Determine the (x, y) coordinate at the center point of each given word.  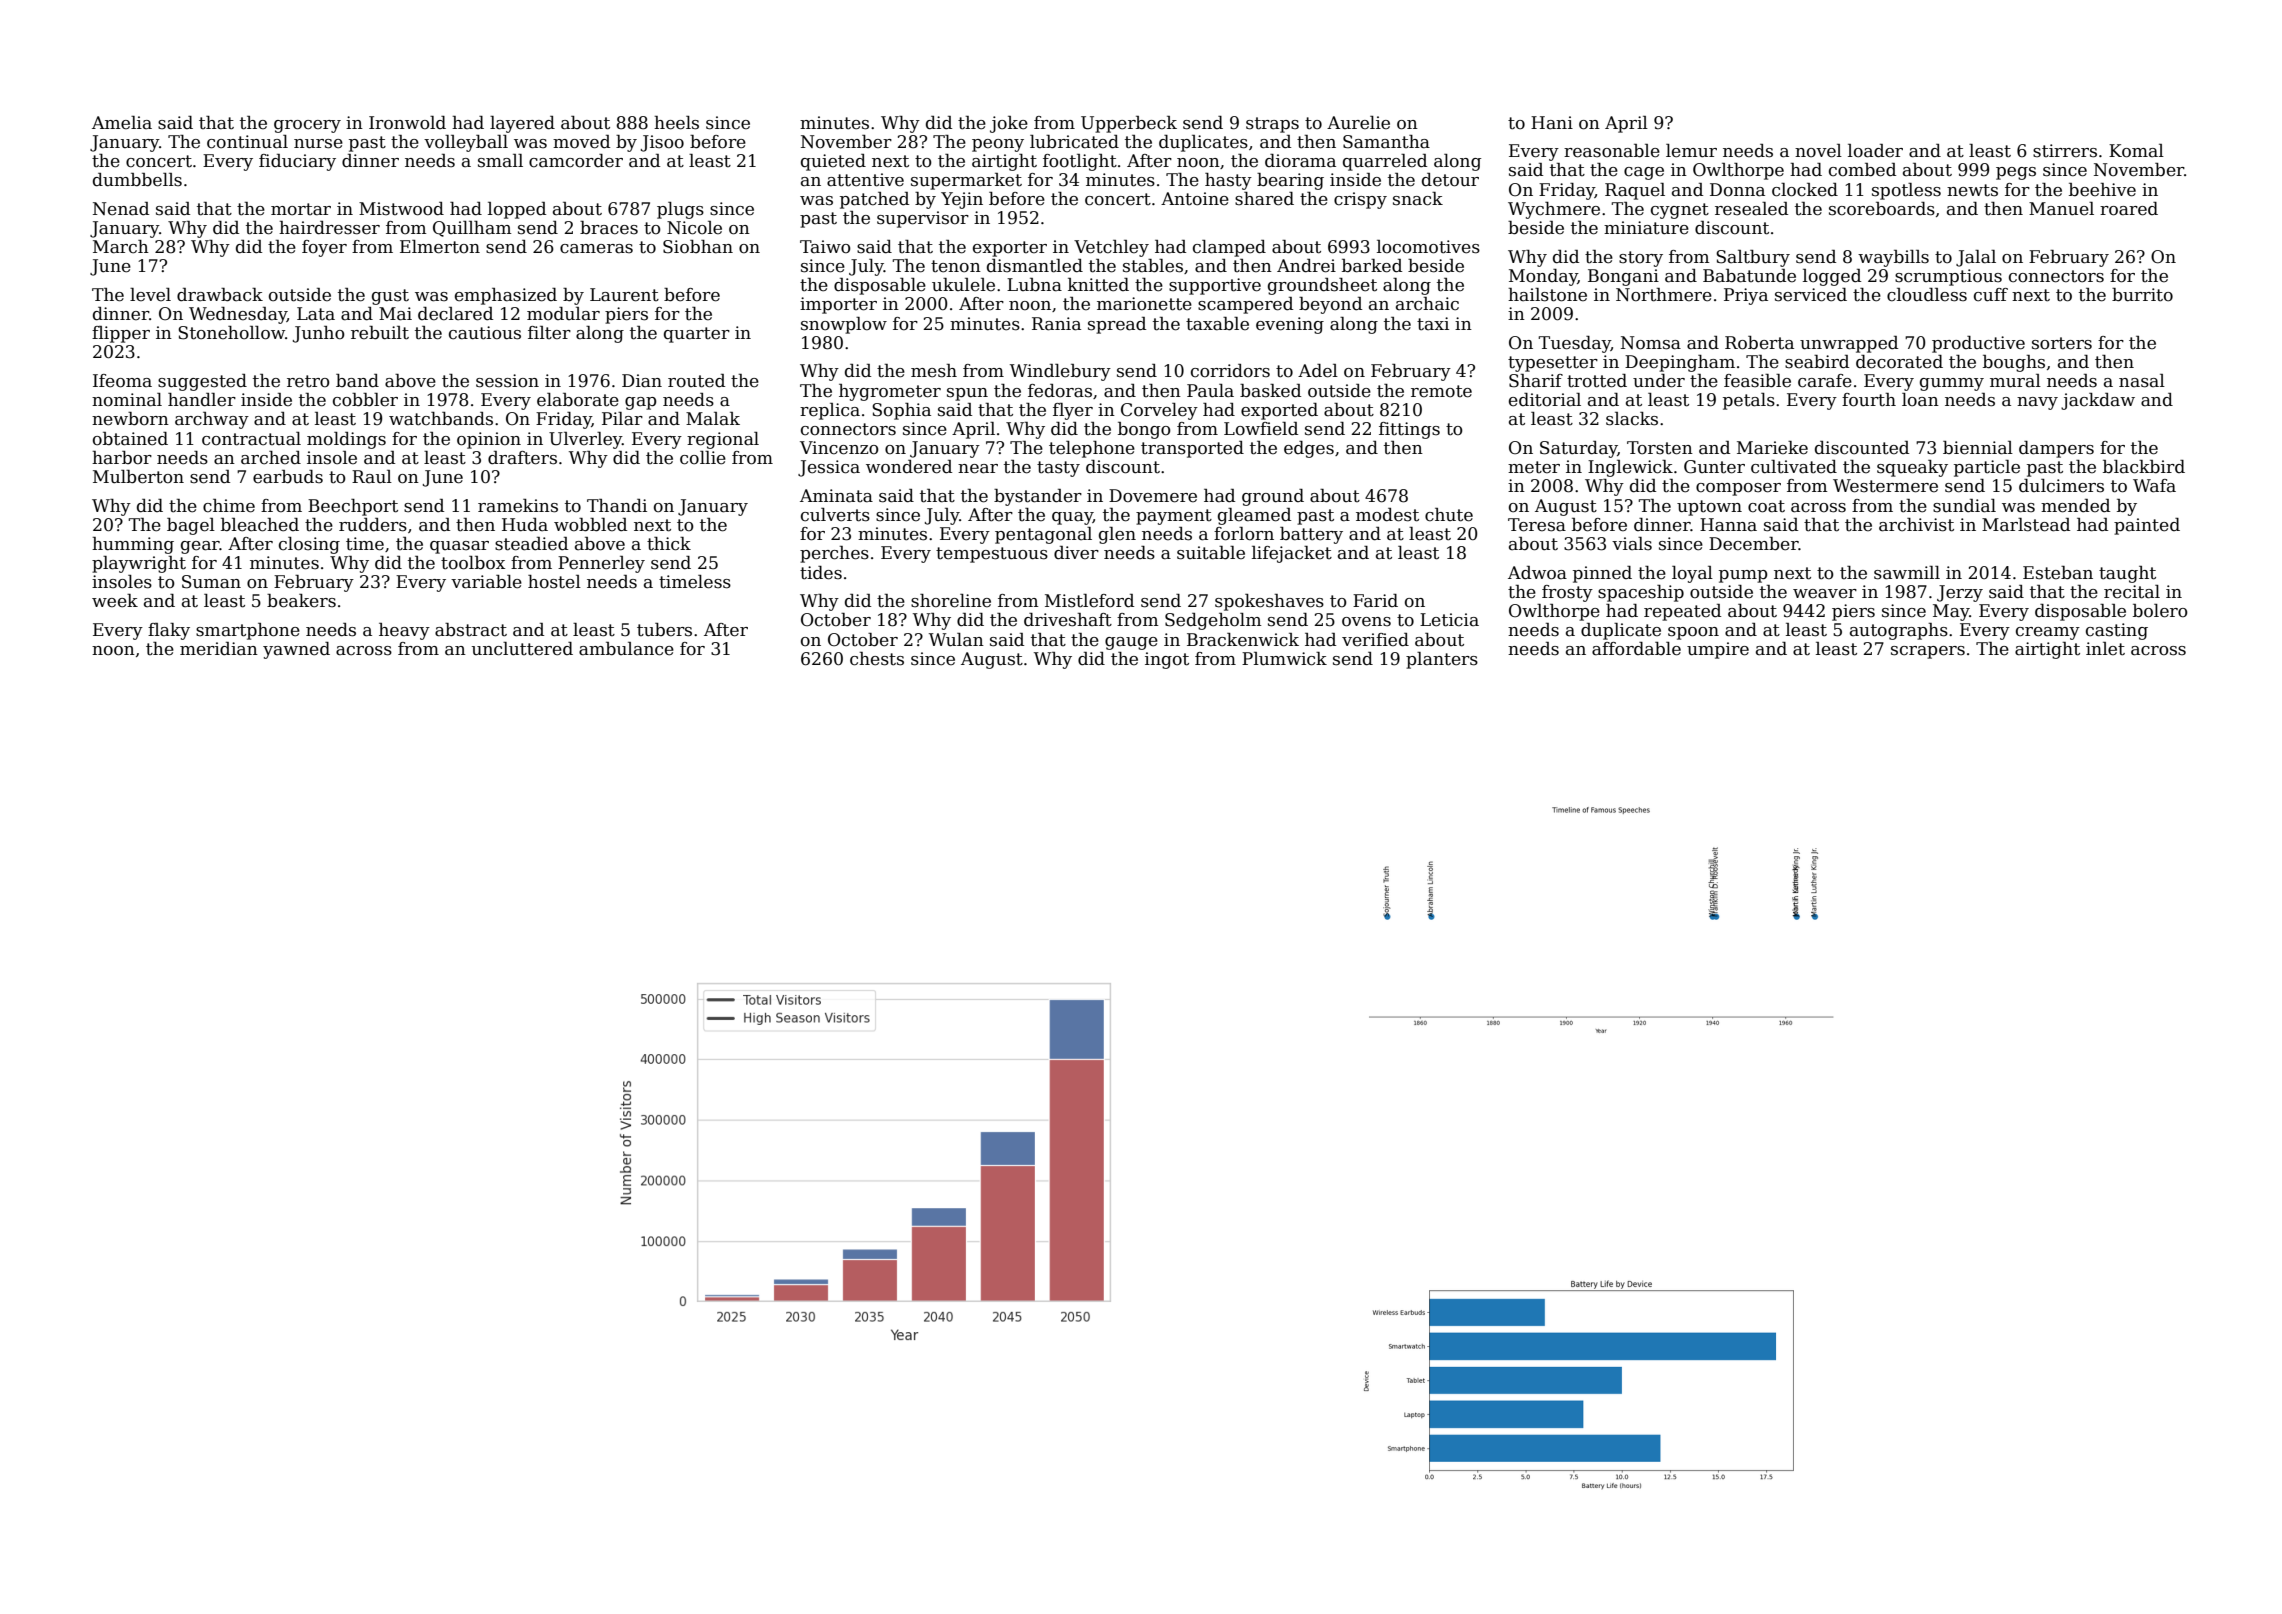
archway (212, 420)
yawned (296, 650)
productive (1978, 344)
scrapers (1928, 652)
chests (877, 659)
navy (2037, 403)
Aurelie (1358, 123)
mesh (934, 371)
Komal (2136, 151)
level (150, 295)
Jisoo (662, 143)
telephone (1092, 449)
